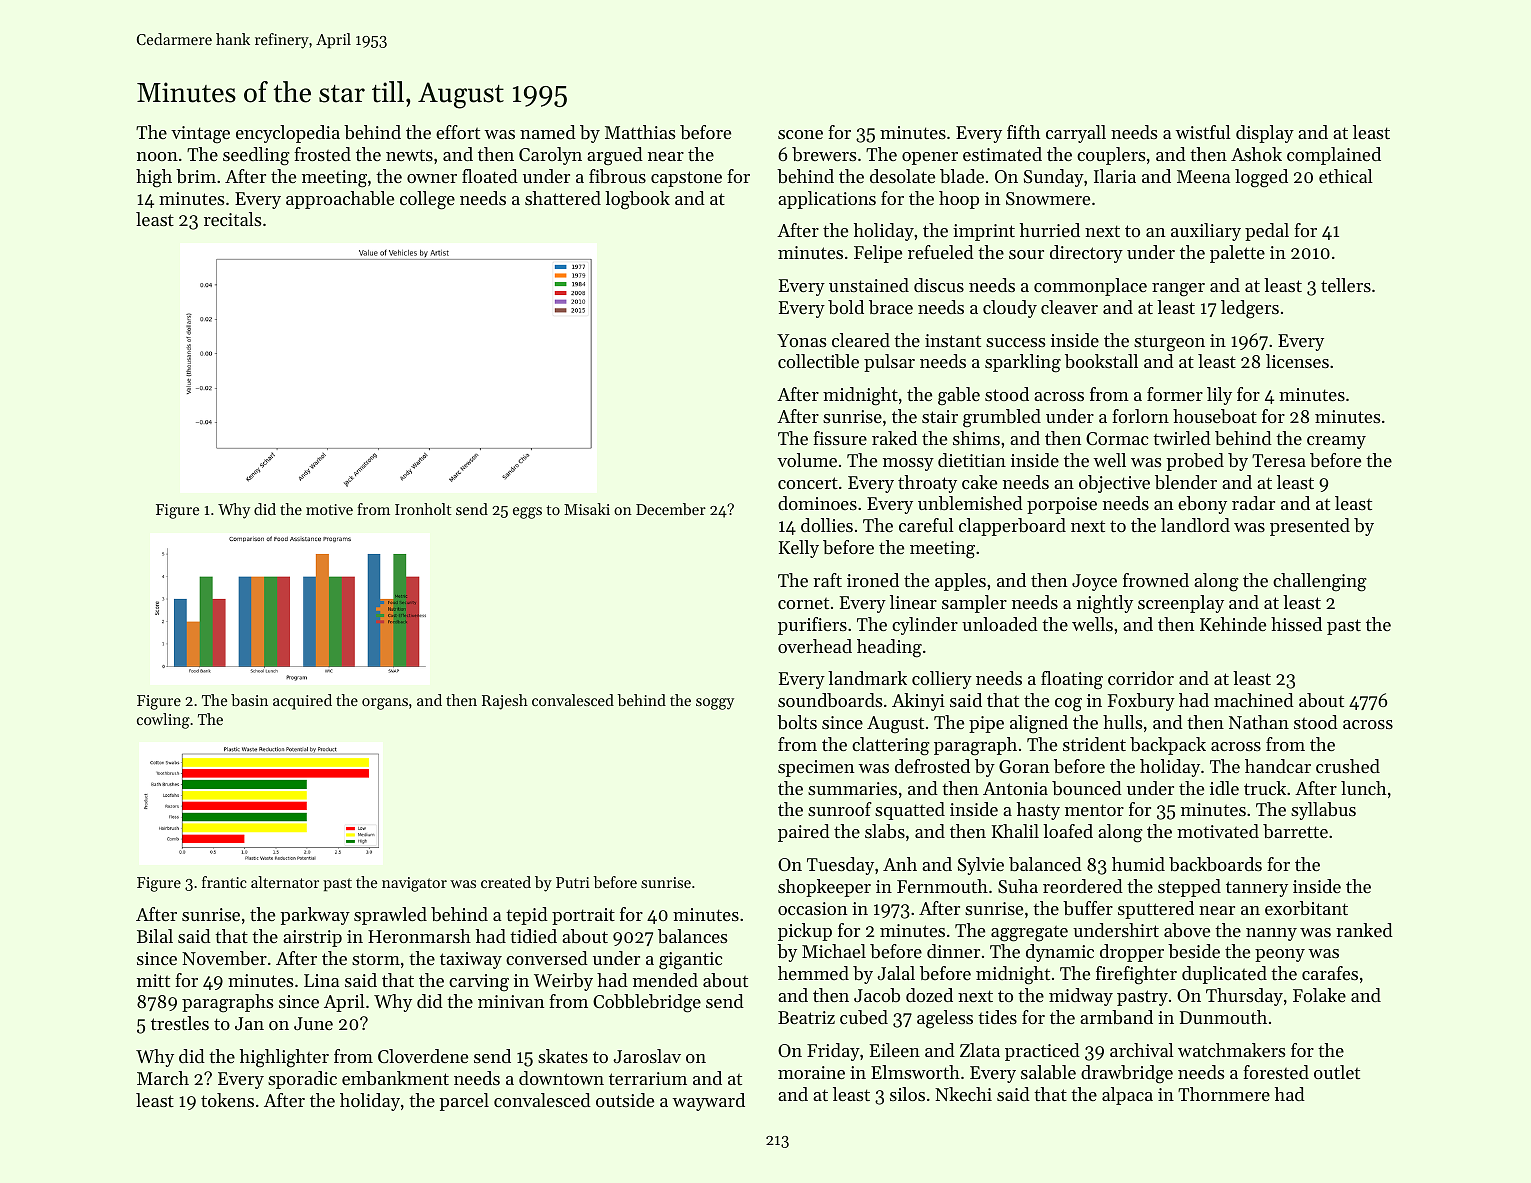 The width and height of the screenshot is (1531, 1183). Describe the element at coordinates (1348, 766) in the screenshot. I see `crushed` at that location.
